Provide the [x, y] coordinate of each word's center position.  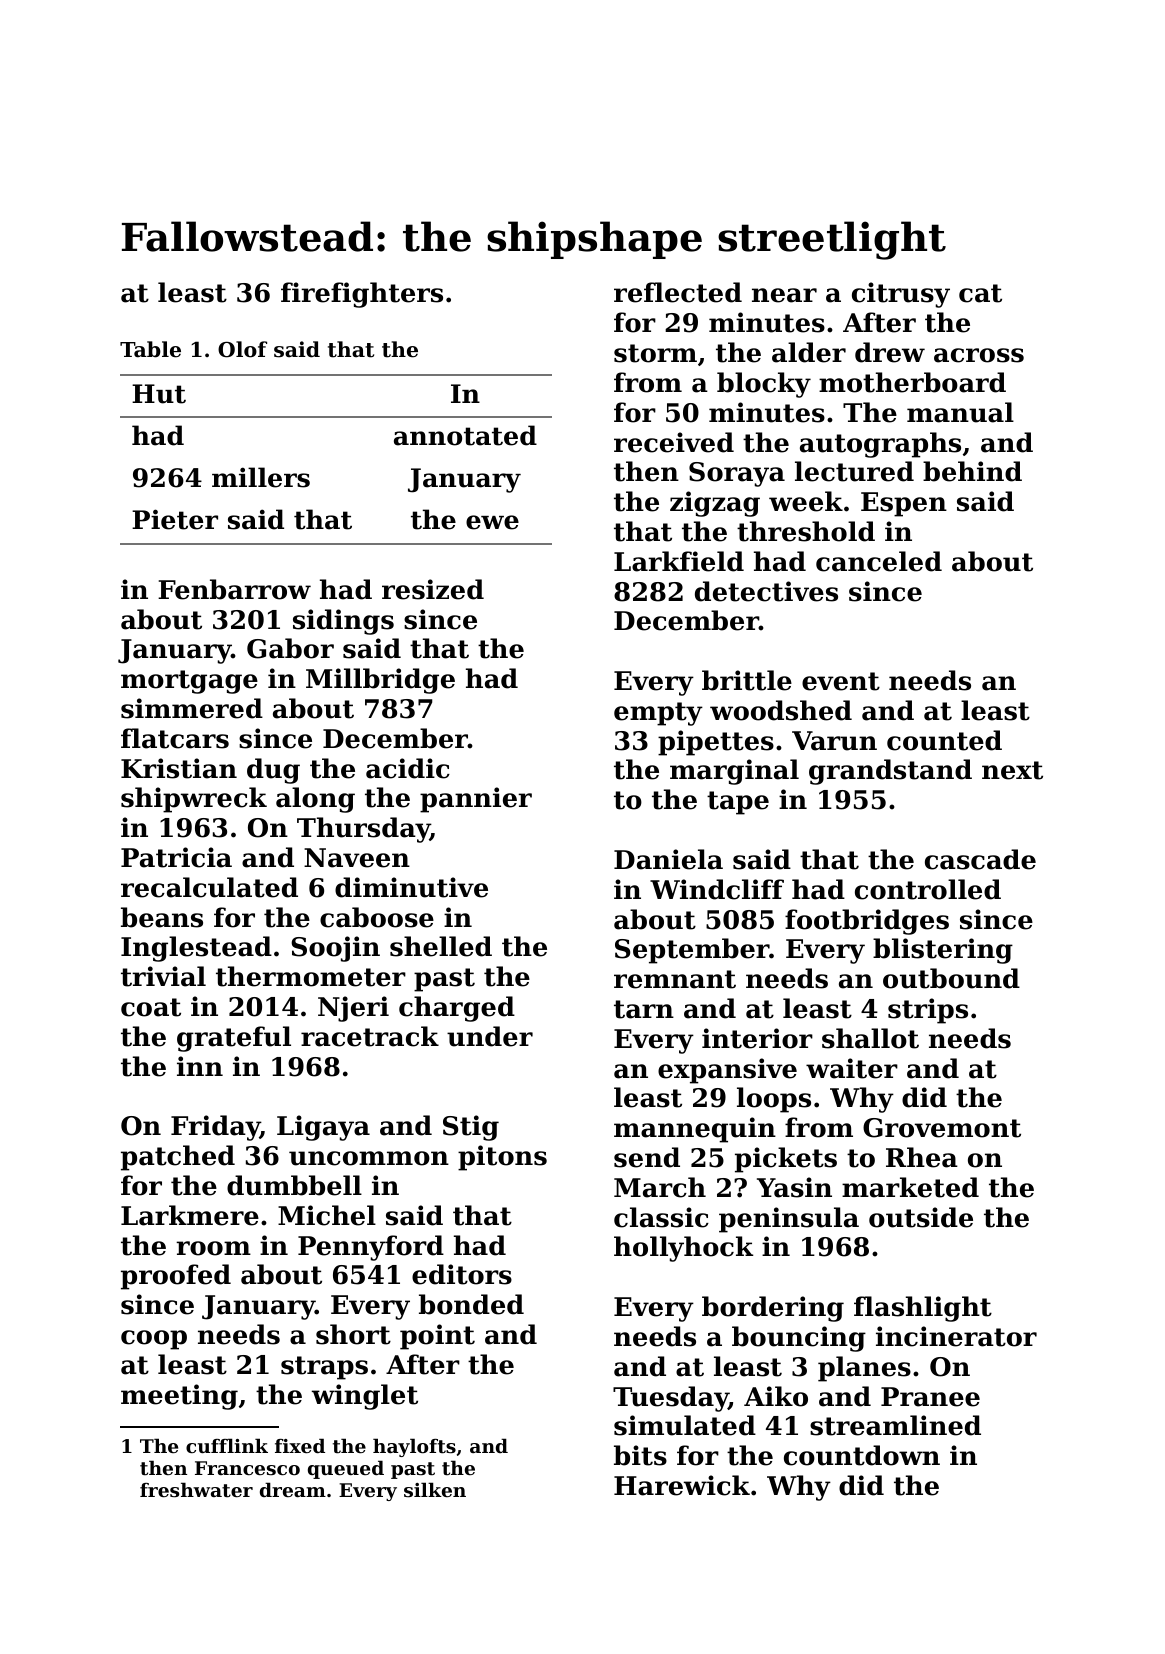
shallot [870, 1038]
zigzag [715, 504]
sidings [343, 622]
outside [921, 1217]
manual [960, 412]
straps [324, 1368]
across [979, 355]
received [674, 442]
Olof [242, 349]
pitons [502, 1158]
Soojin [335, 949]
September [692, 951]
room [213, 1248]
